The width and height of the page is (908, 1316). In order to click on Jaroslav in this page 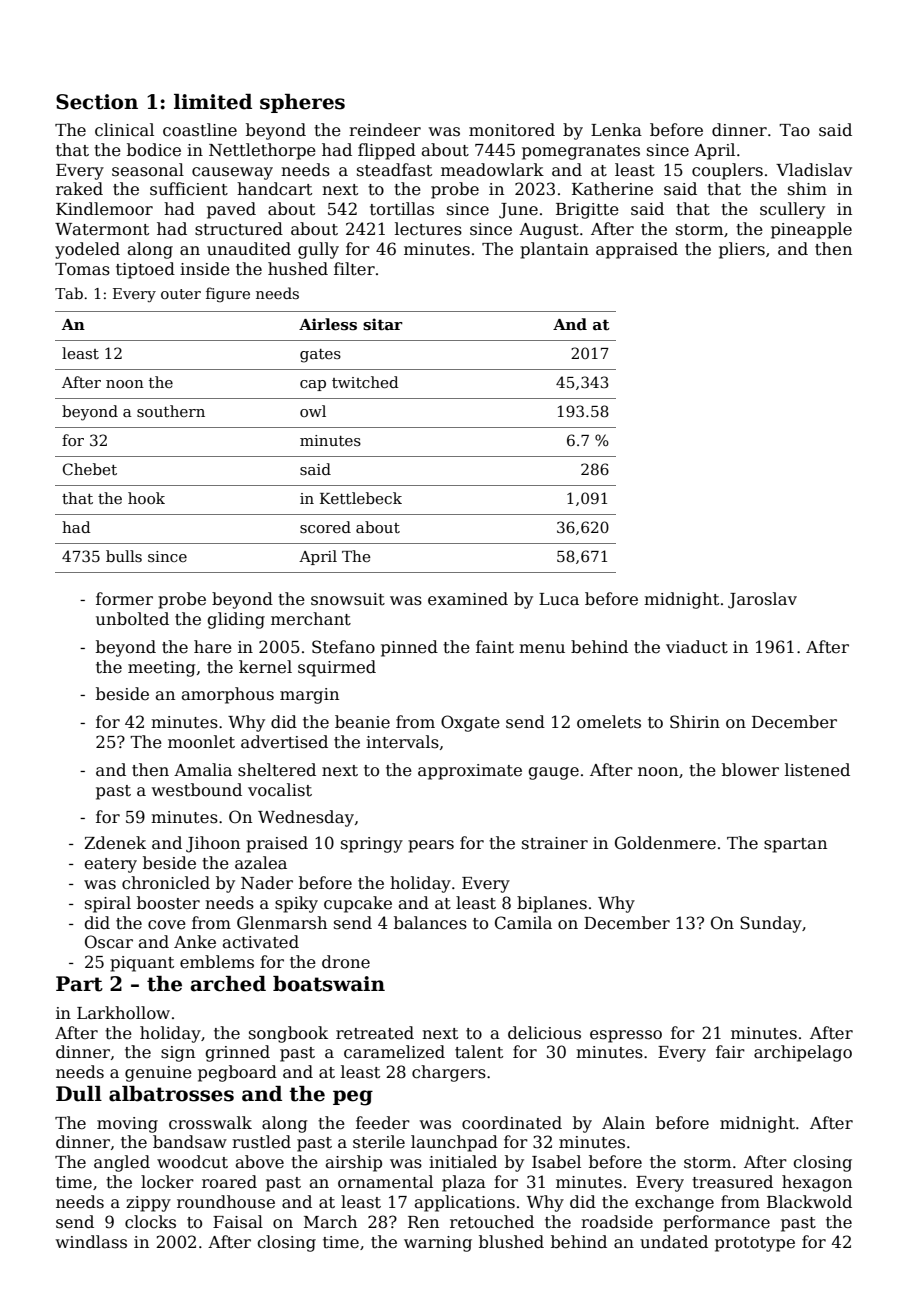, I will do `click(762, 600)`.
